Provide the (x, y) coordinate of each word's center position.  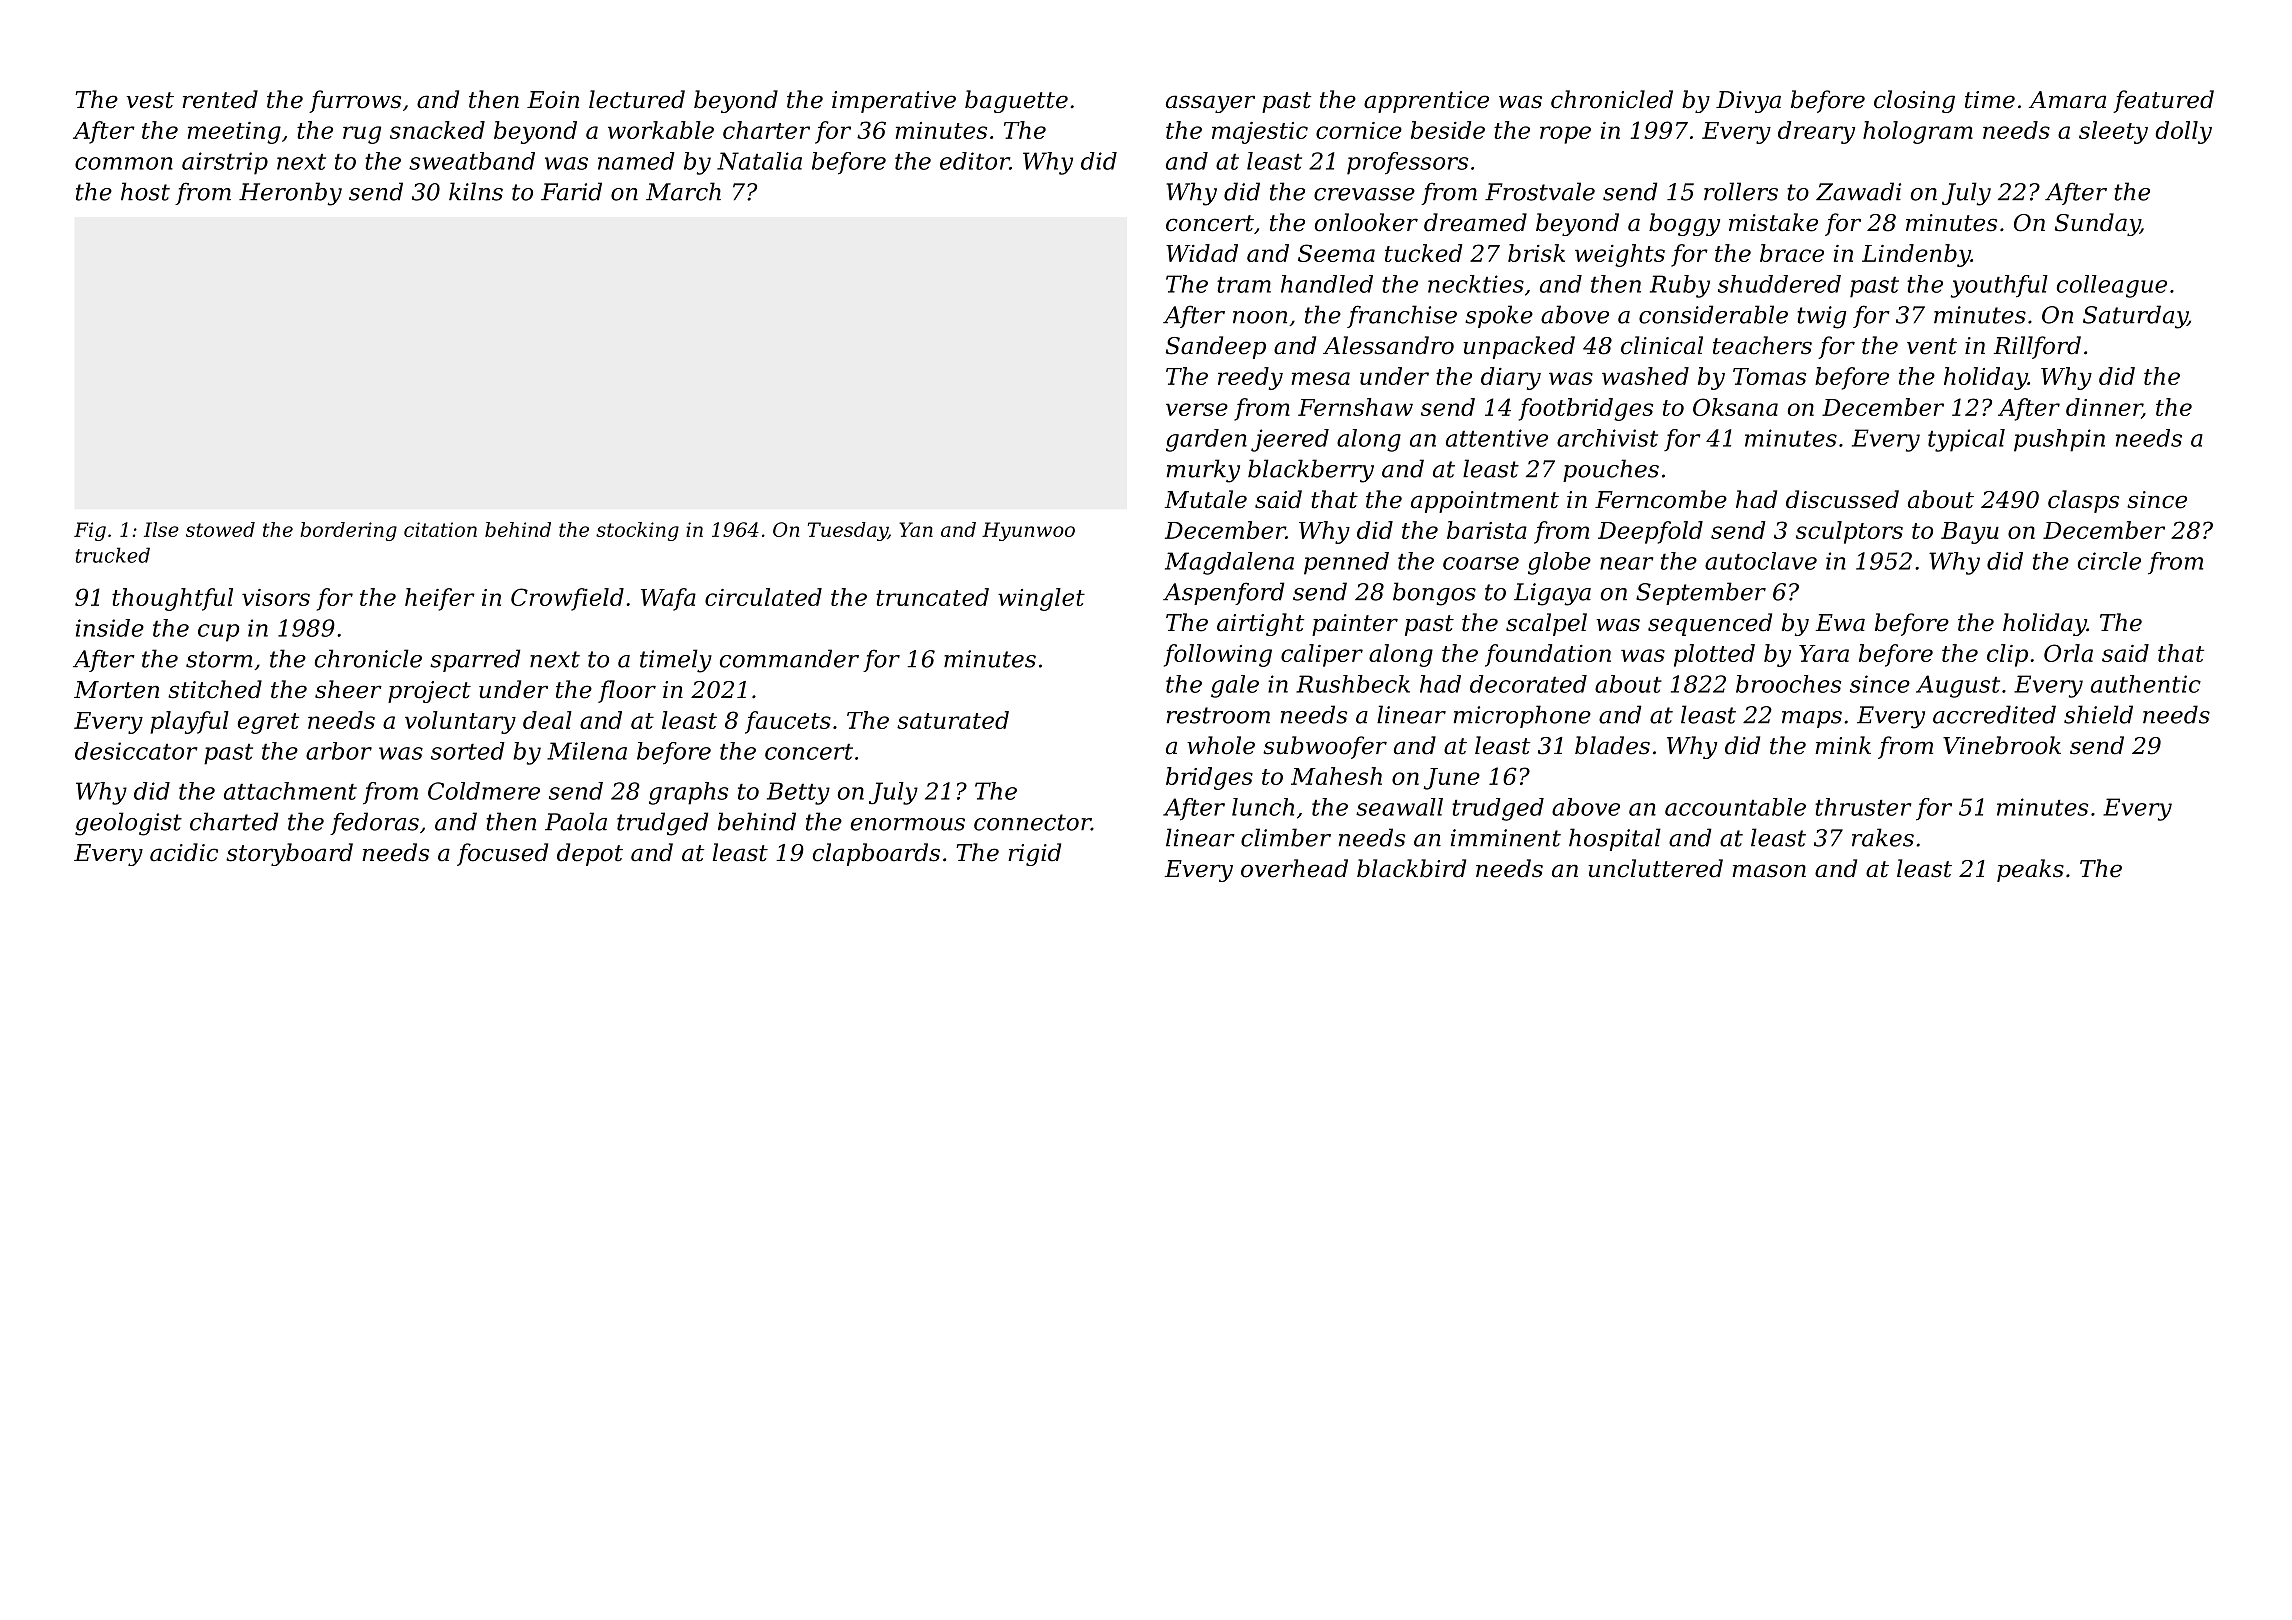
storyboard (289, 854)
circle (2109, 561)
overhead (1294, 868)
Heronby (290, 194)
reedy (1250, 378)
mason (1769, 871)
